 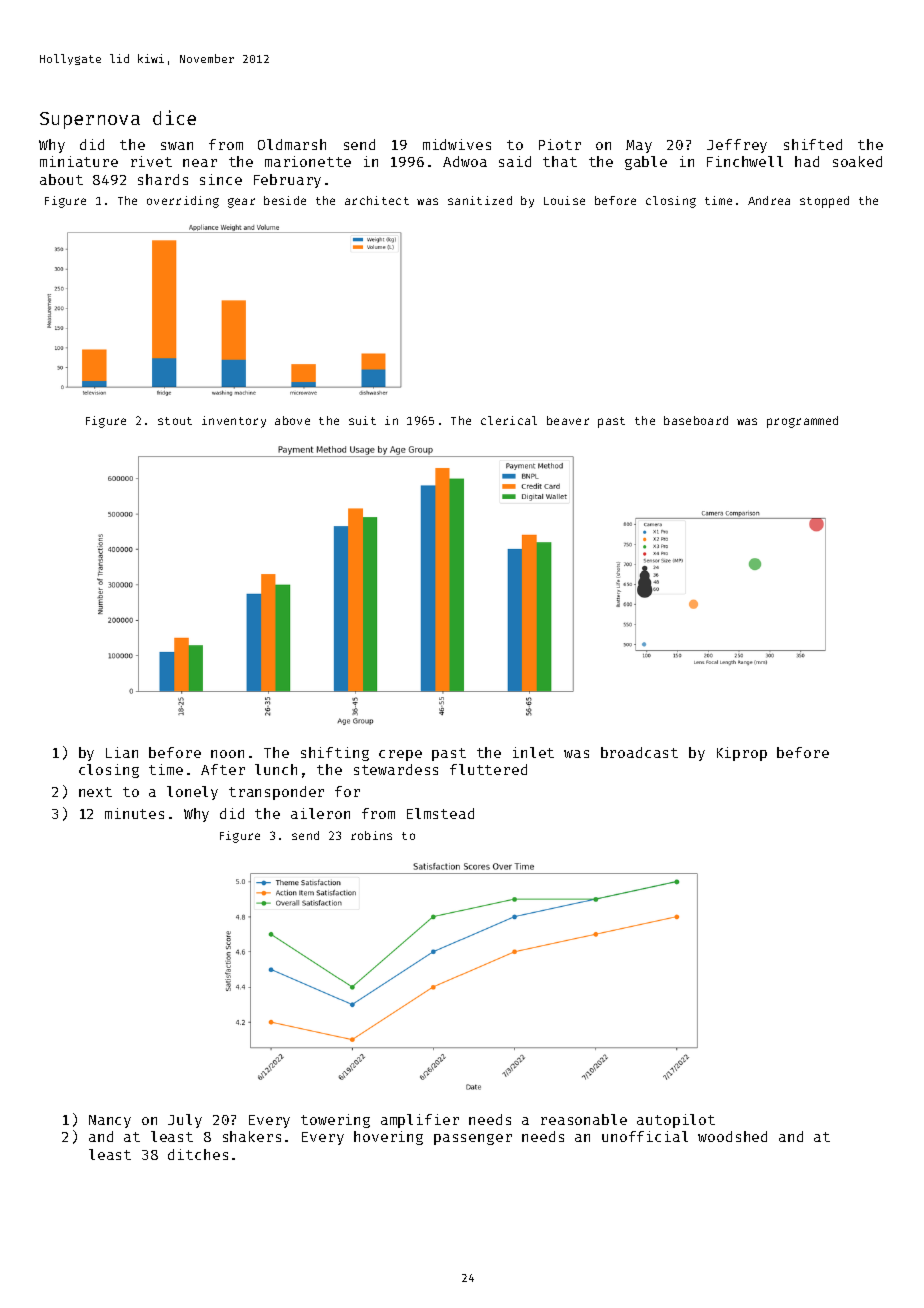 I want to click on inlet, so click(x=533, y=752).
